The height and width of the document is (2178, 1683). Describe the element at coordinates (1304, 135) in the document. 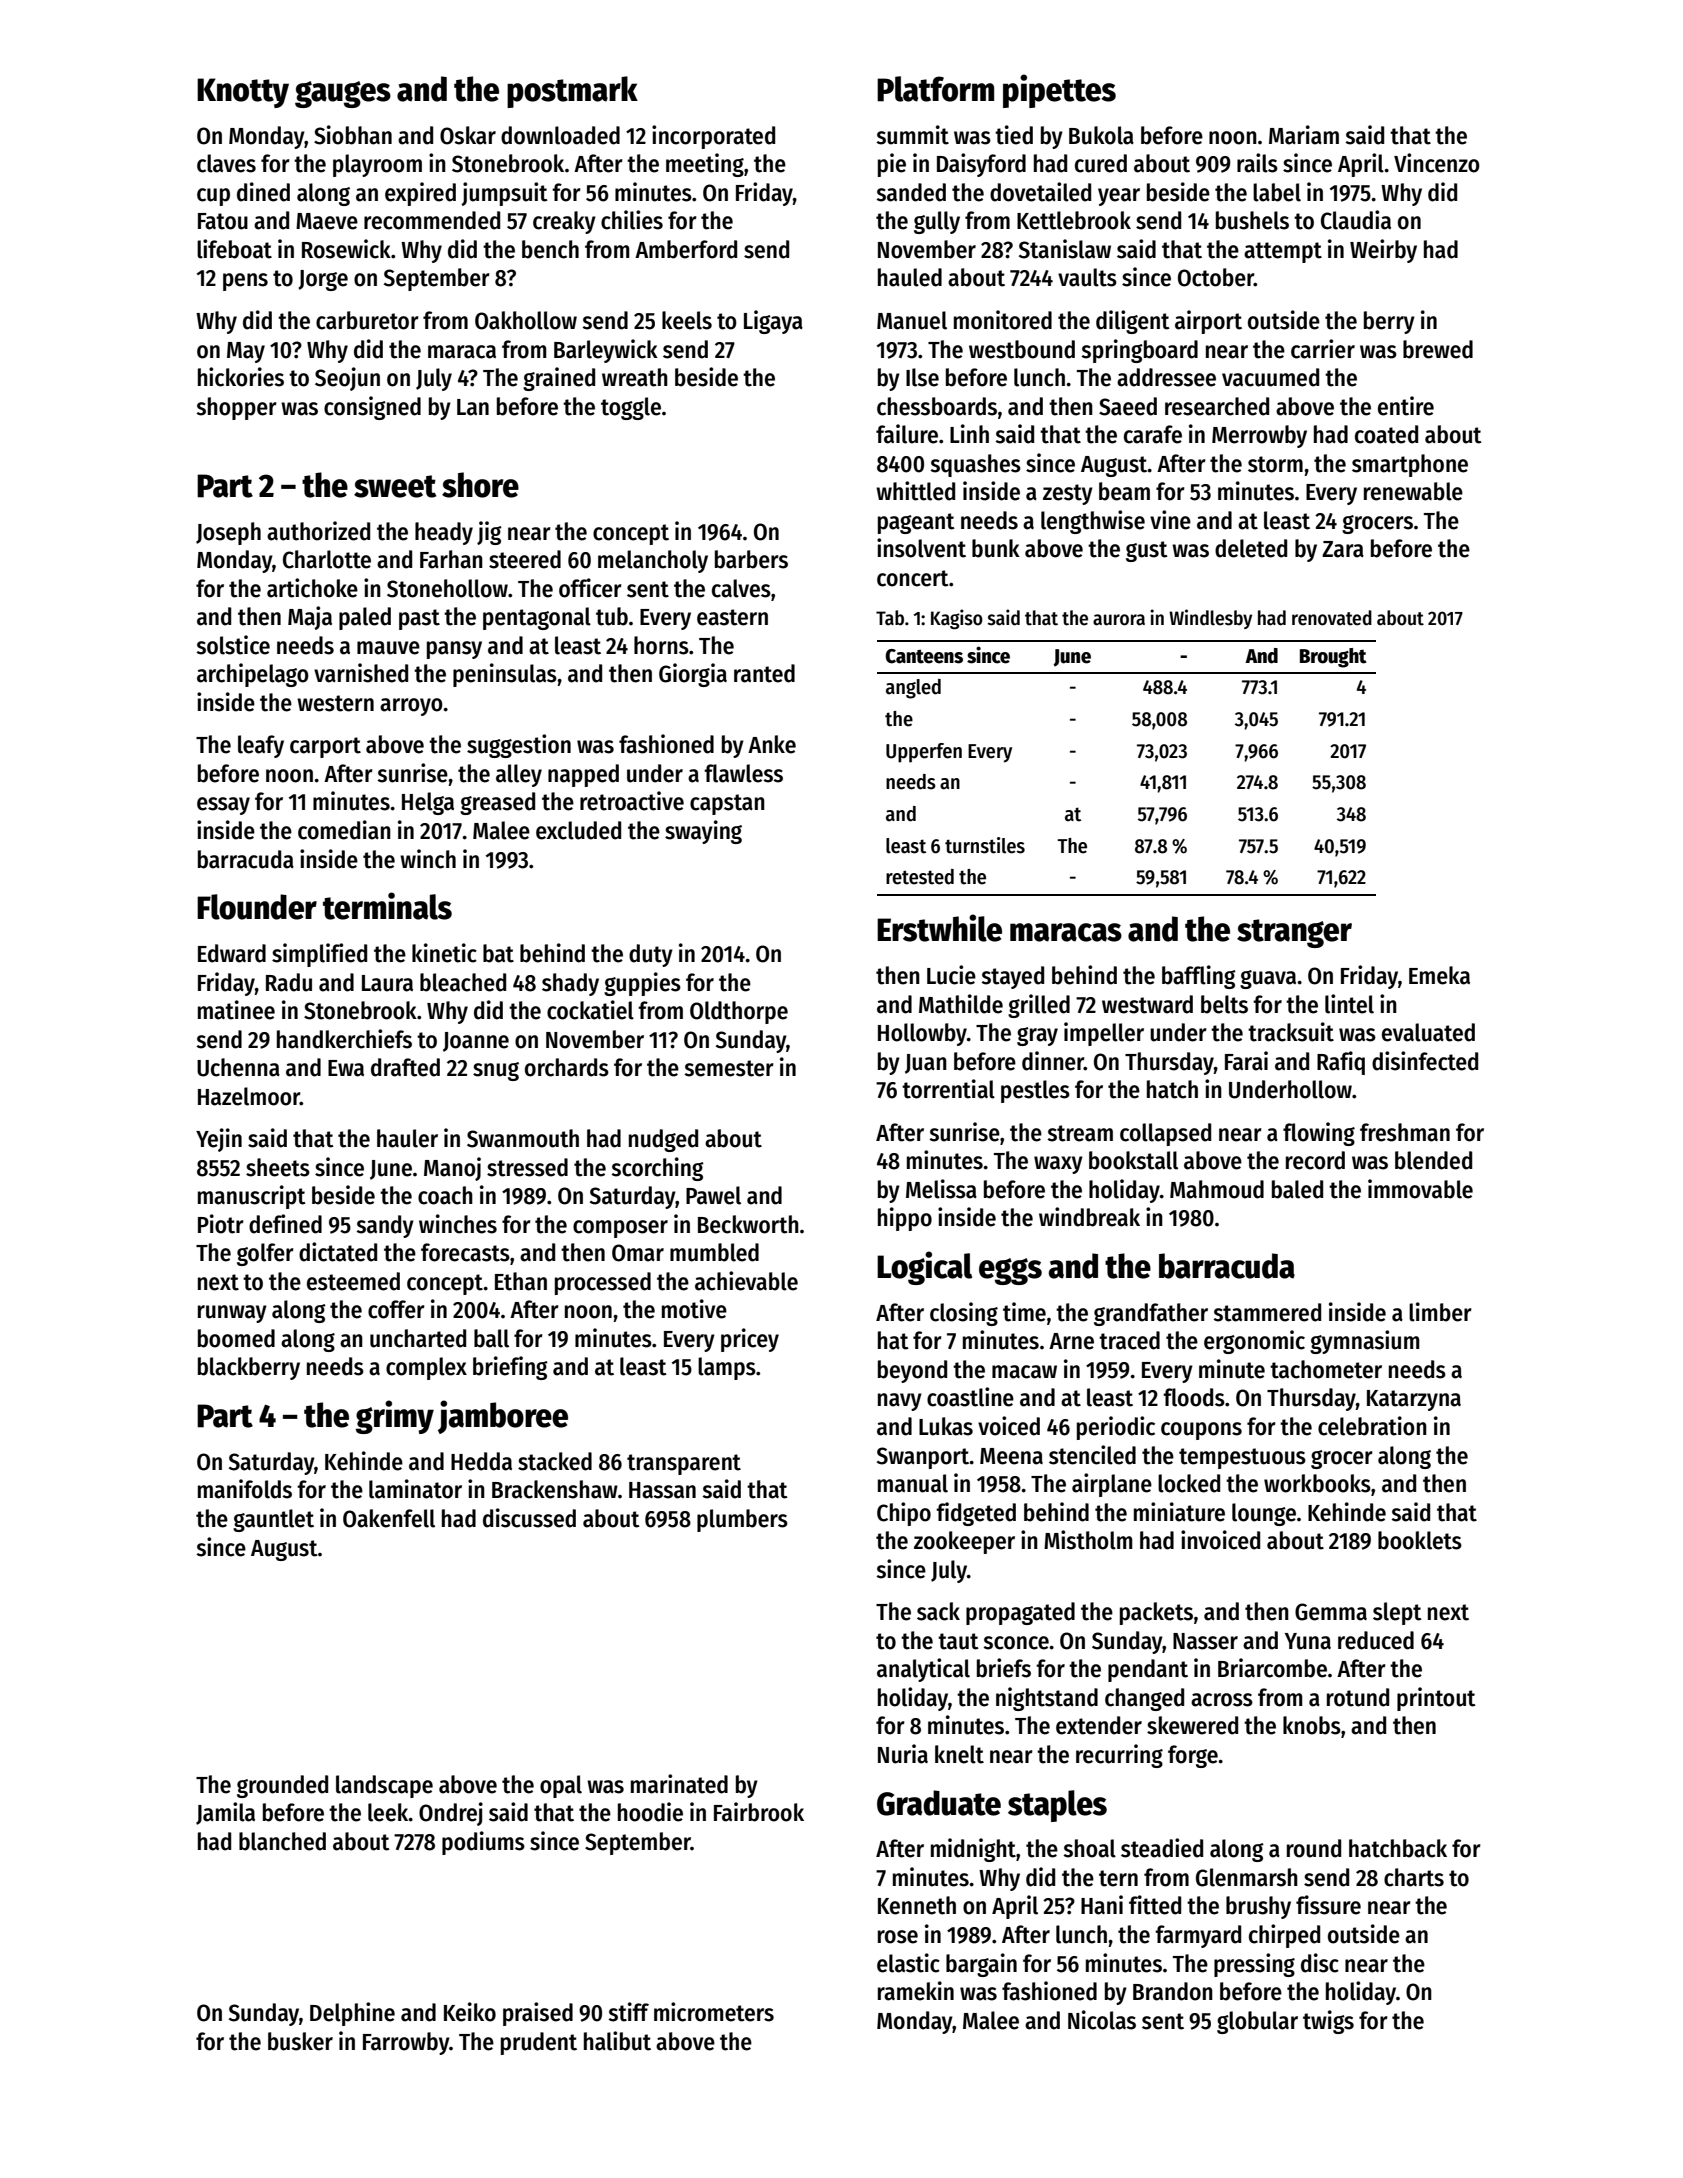

I see `Mariam` at that location.
